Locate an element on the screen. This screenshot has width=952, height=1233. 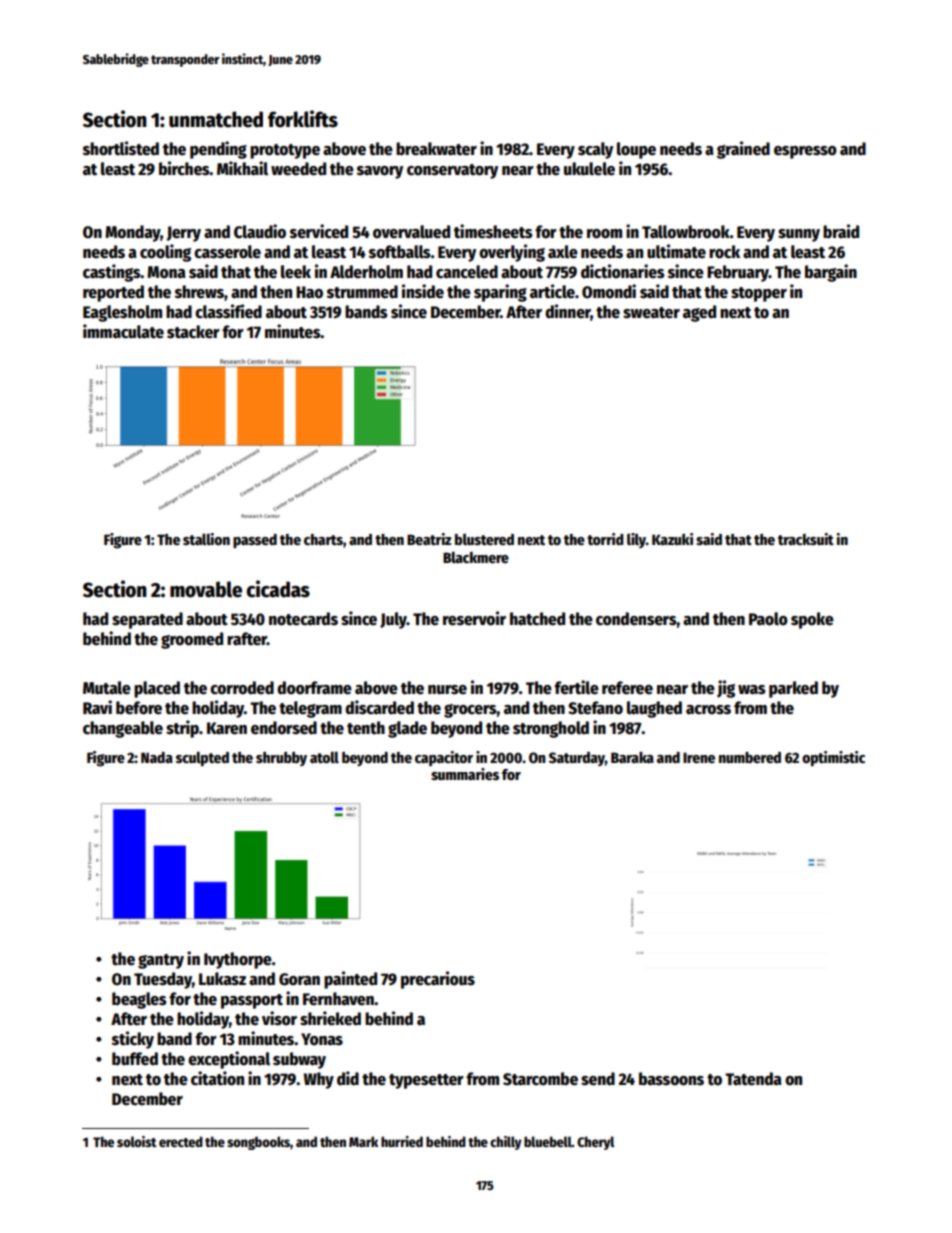
Starcombe is located at coordinates (540, 1079).
